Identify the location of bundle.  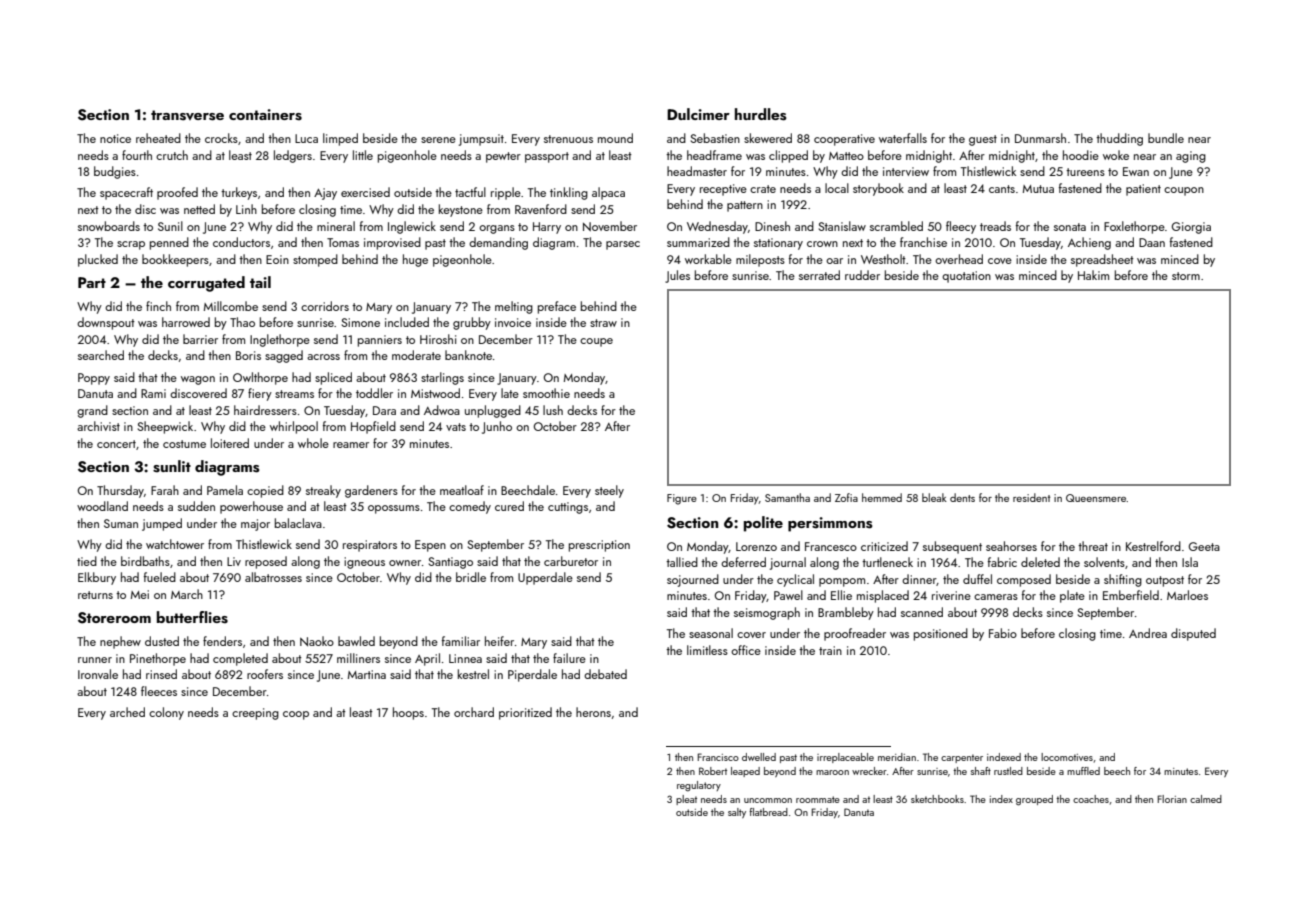
(1166, 138).
